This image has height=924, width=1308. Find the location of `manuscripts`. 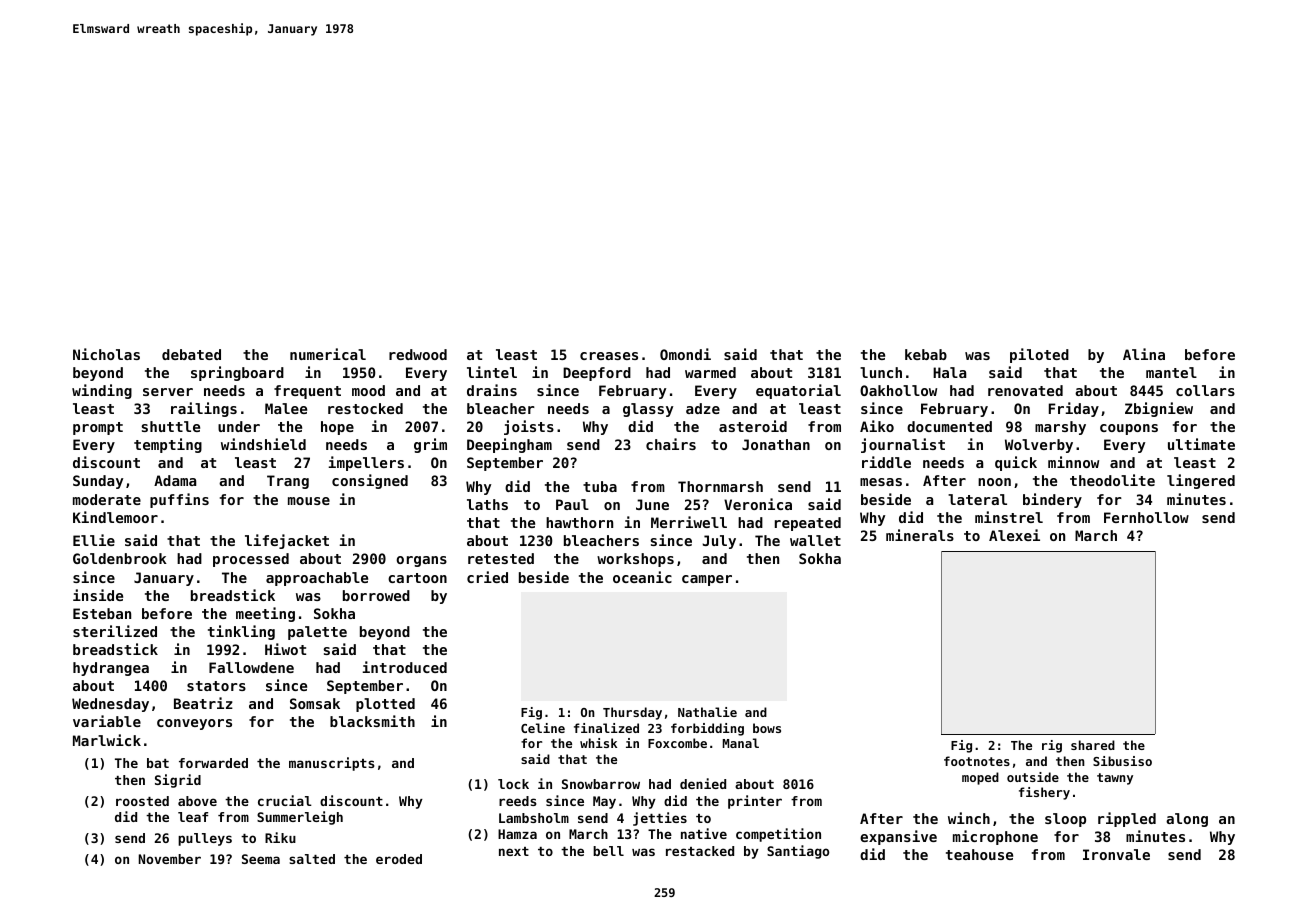

manuscripts is located at coordinates (332, 764).
